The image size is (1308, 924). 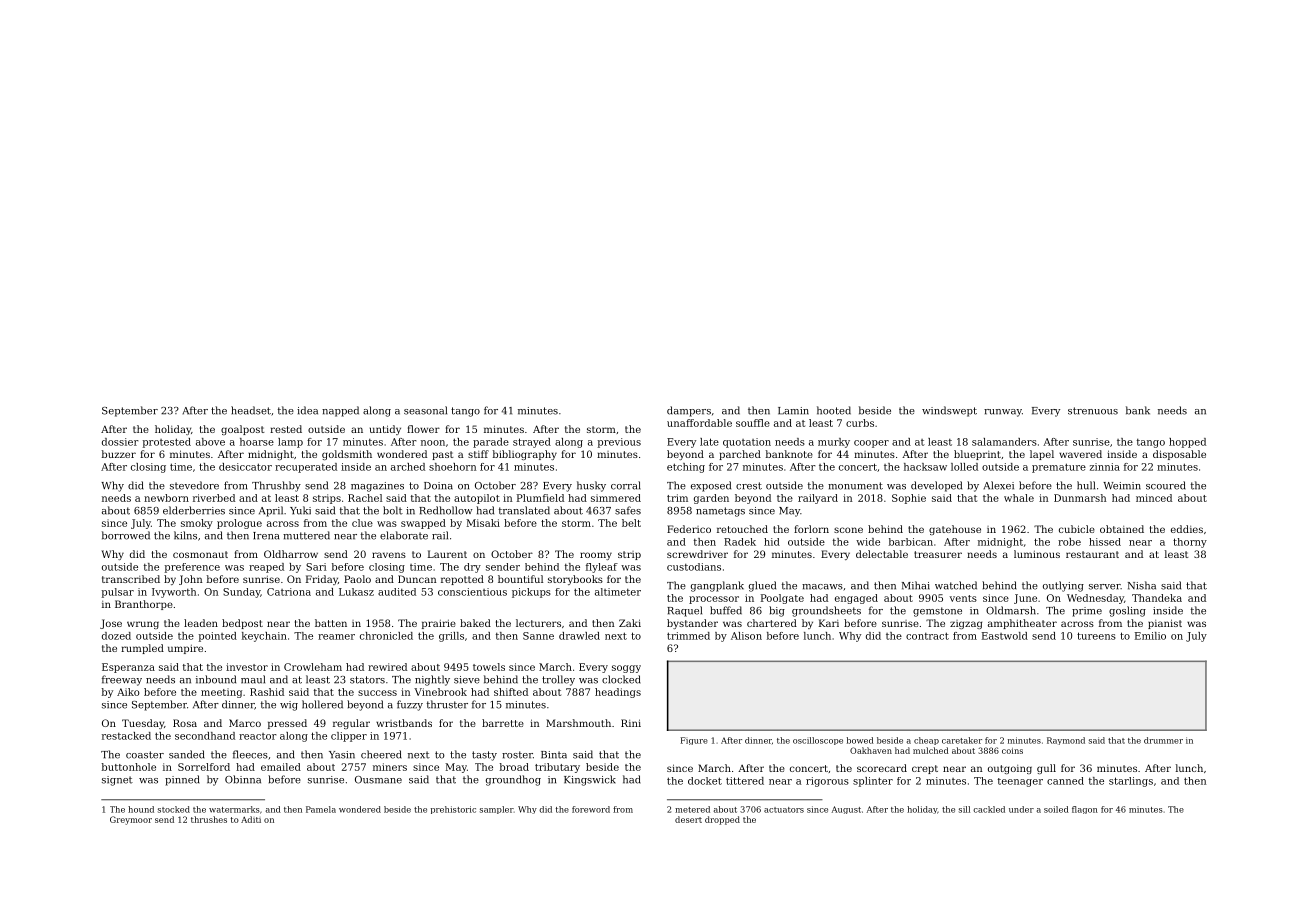 I want to click on Yuki, so click(x=300, y=510).
